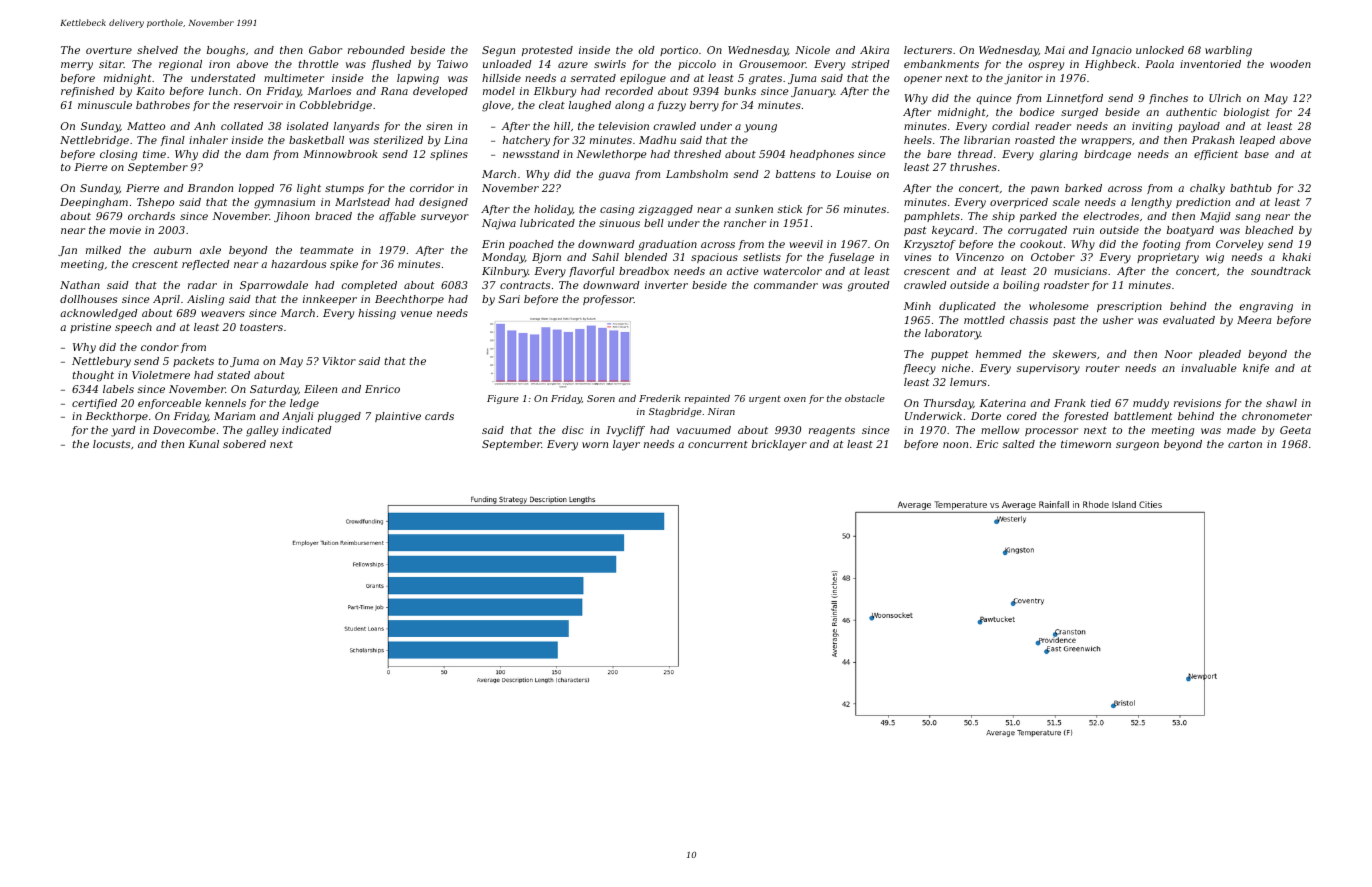 The width and height of the image is (1372, 887). Describe the element at coordinates (1037, 112) in the image. I see `bodice` at that location.
